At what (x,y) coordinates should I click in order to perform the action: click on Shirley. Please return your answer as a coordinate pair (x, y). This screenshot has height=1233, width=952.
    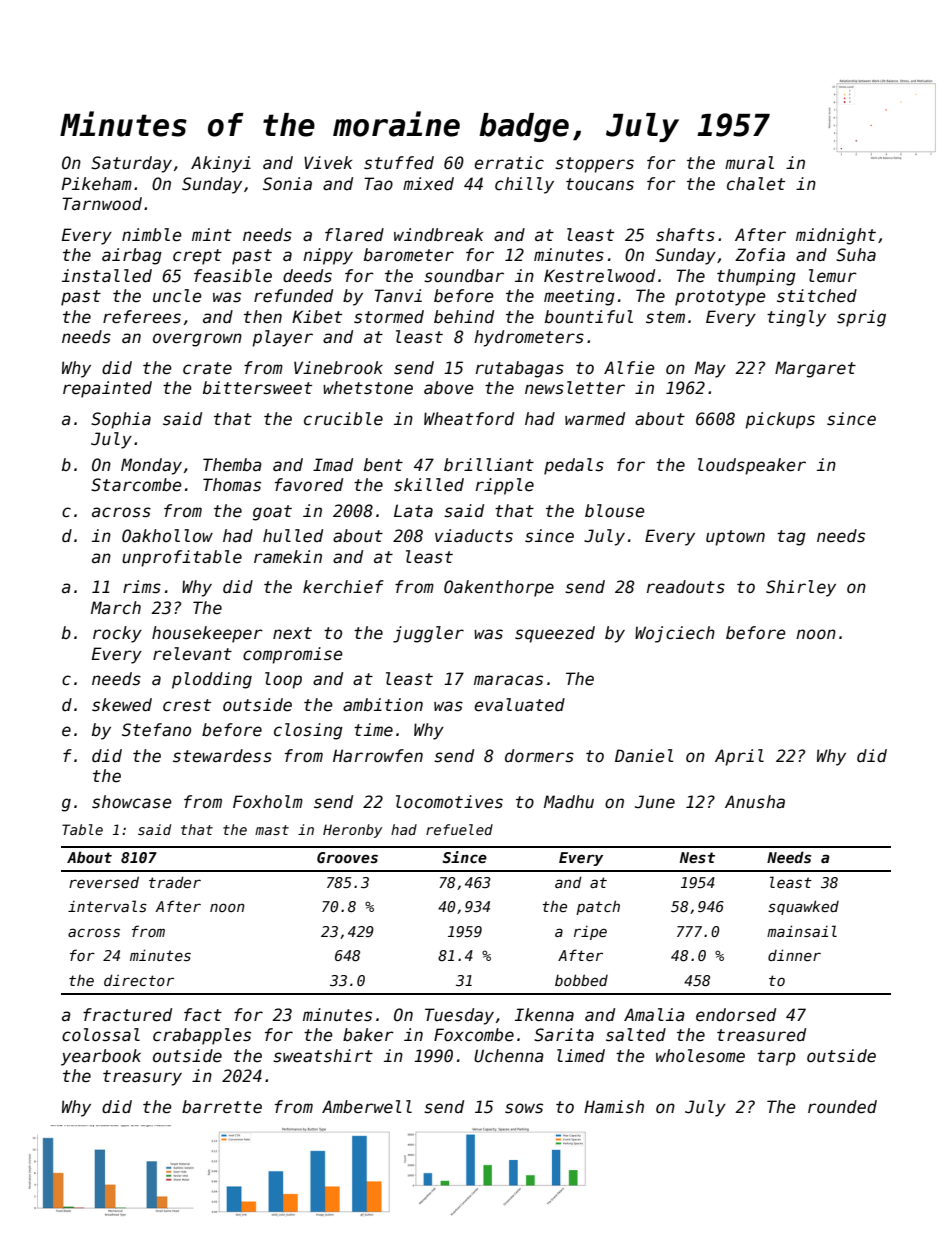
    Looking at the image, I should click on (801, 588).
